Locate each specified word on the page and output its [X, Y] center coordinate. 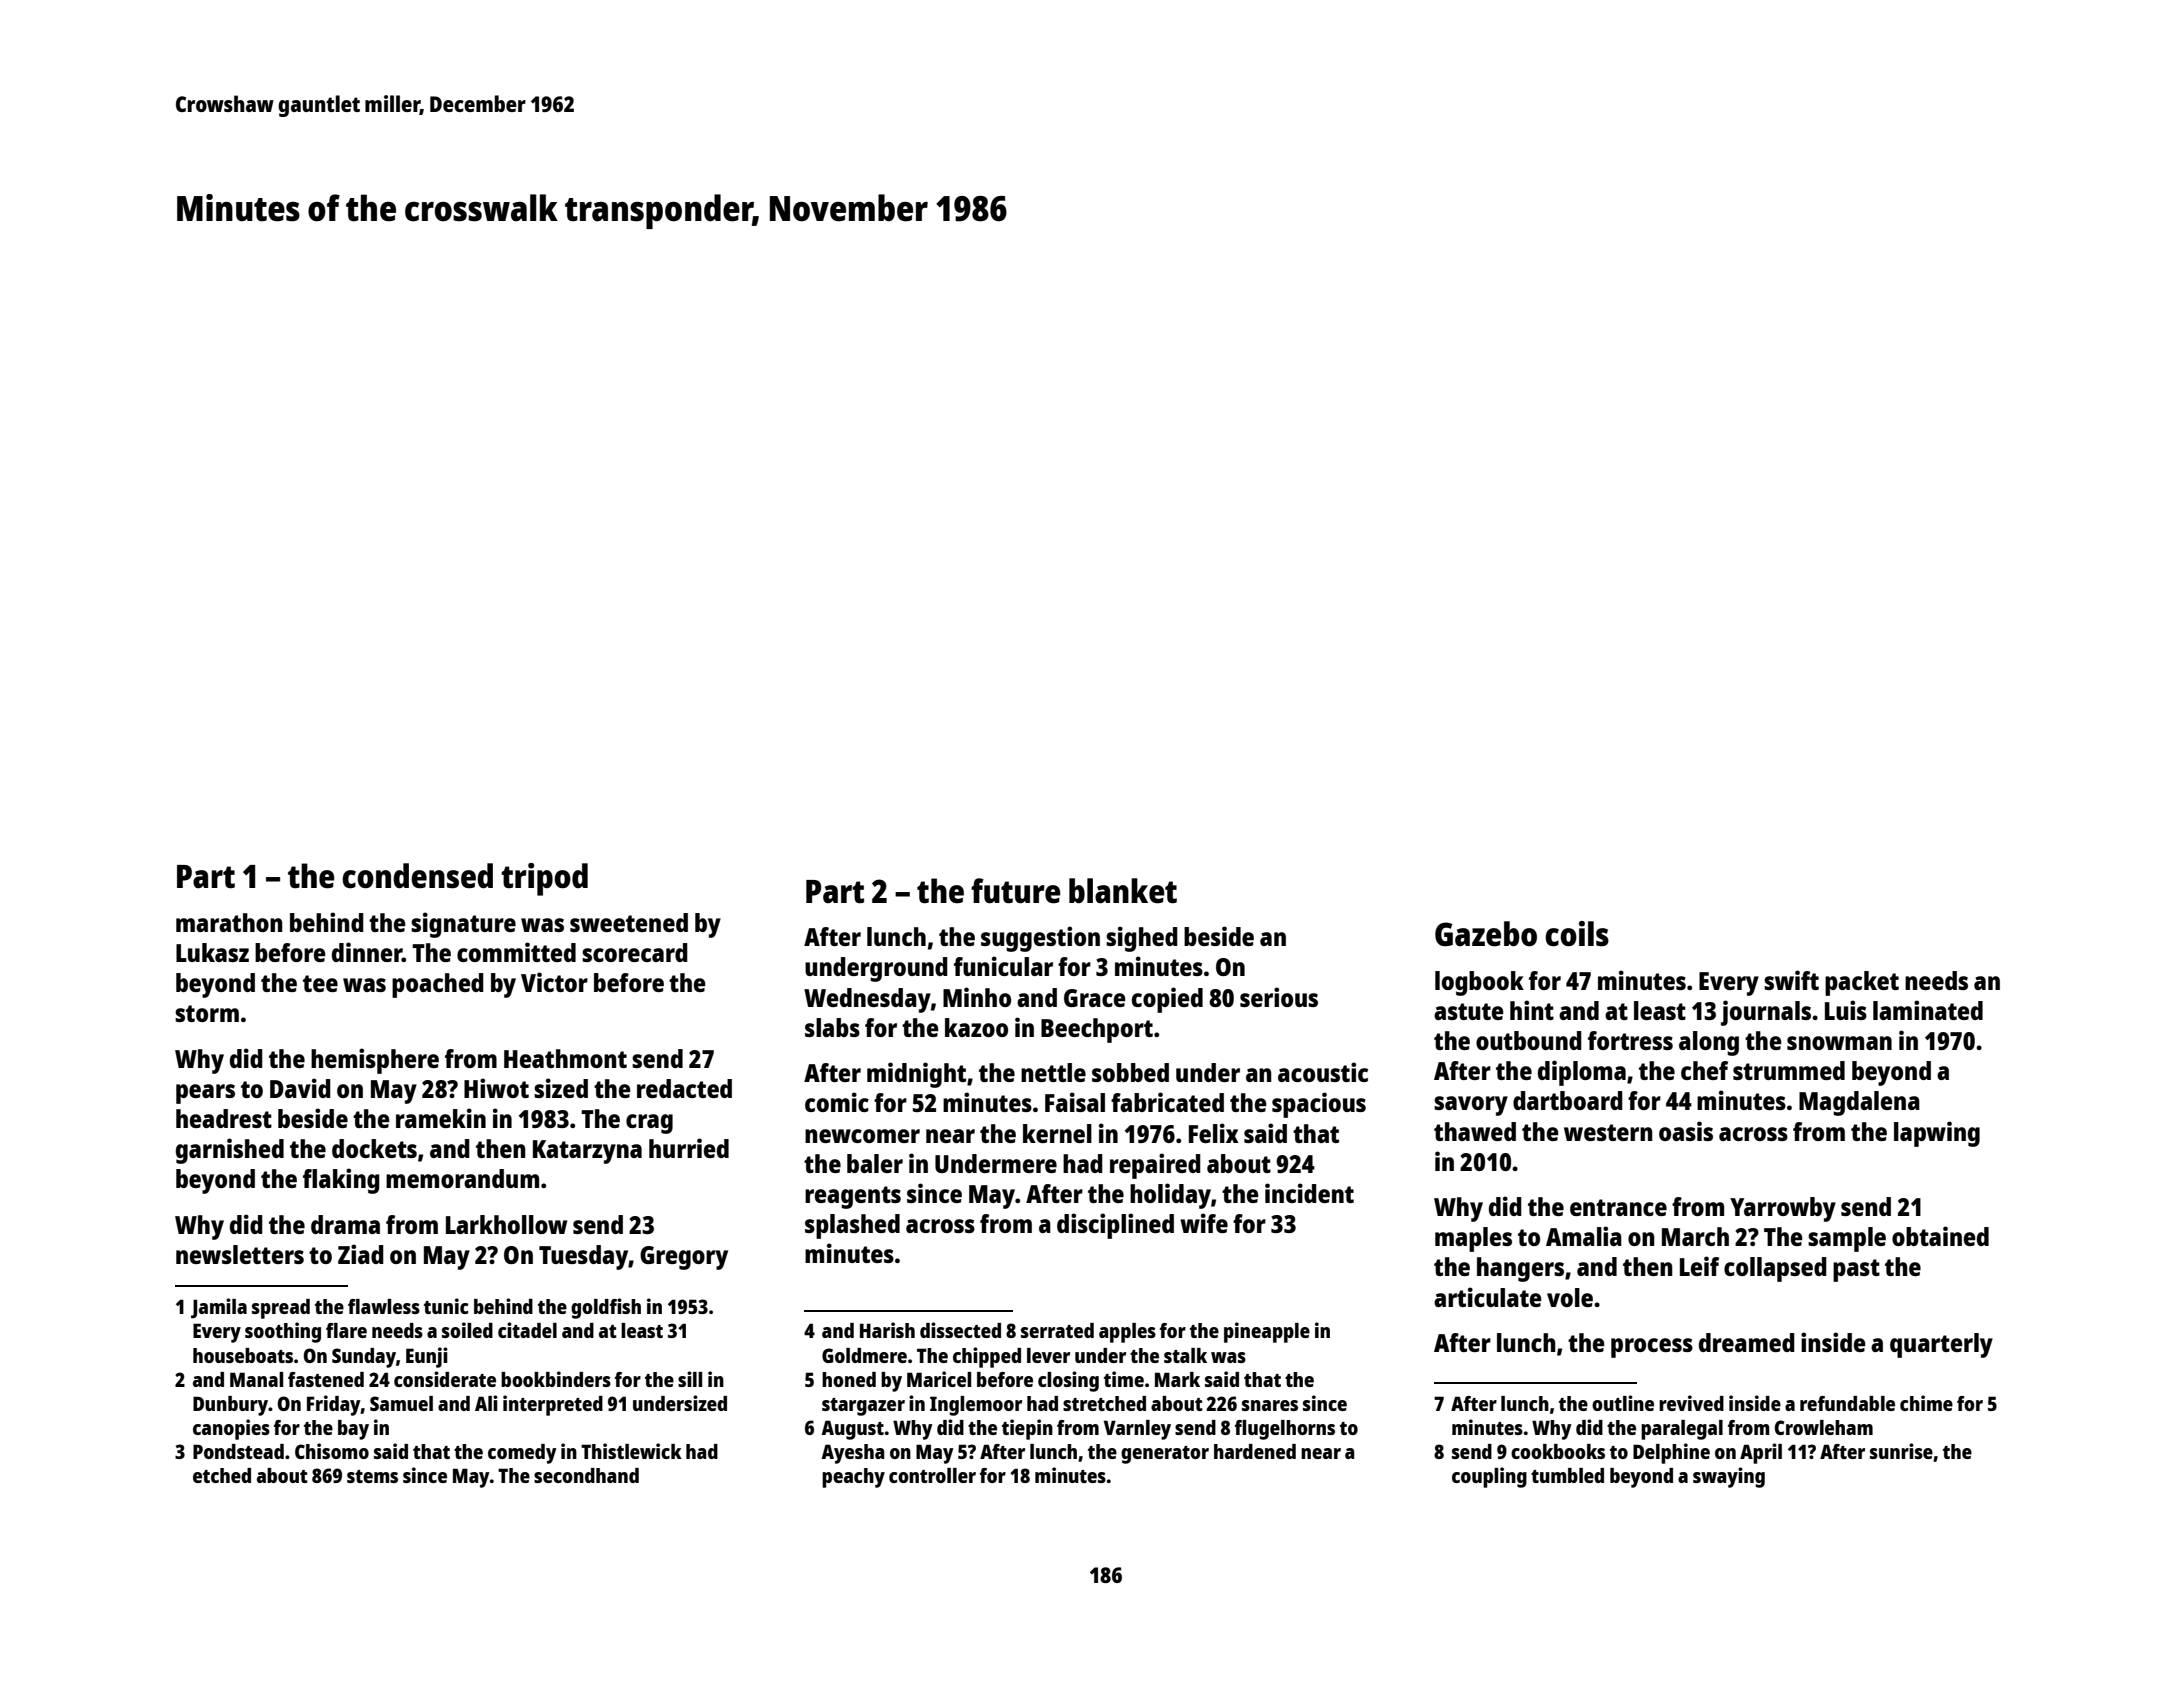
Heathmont [565, 1058]
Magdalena [1859, 1103]
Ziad [361, 1254]
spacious [1319, 1105]
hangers [1520, 1269]
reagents [853, 1197]
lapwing [1937, 1134]
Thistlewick [631, 1451]
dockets [374, 1148]
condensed [417, 876]
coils [1577, 934]
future [1015, 891]
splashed [852, 1226]
